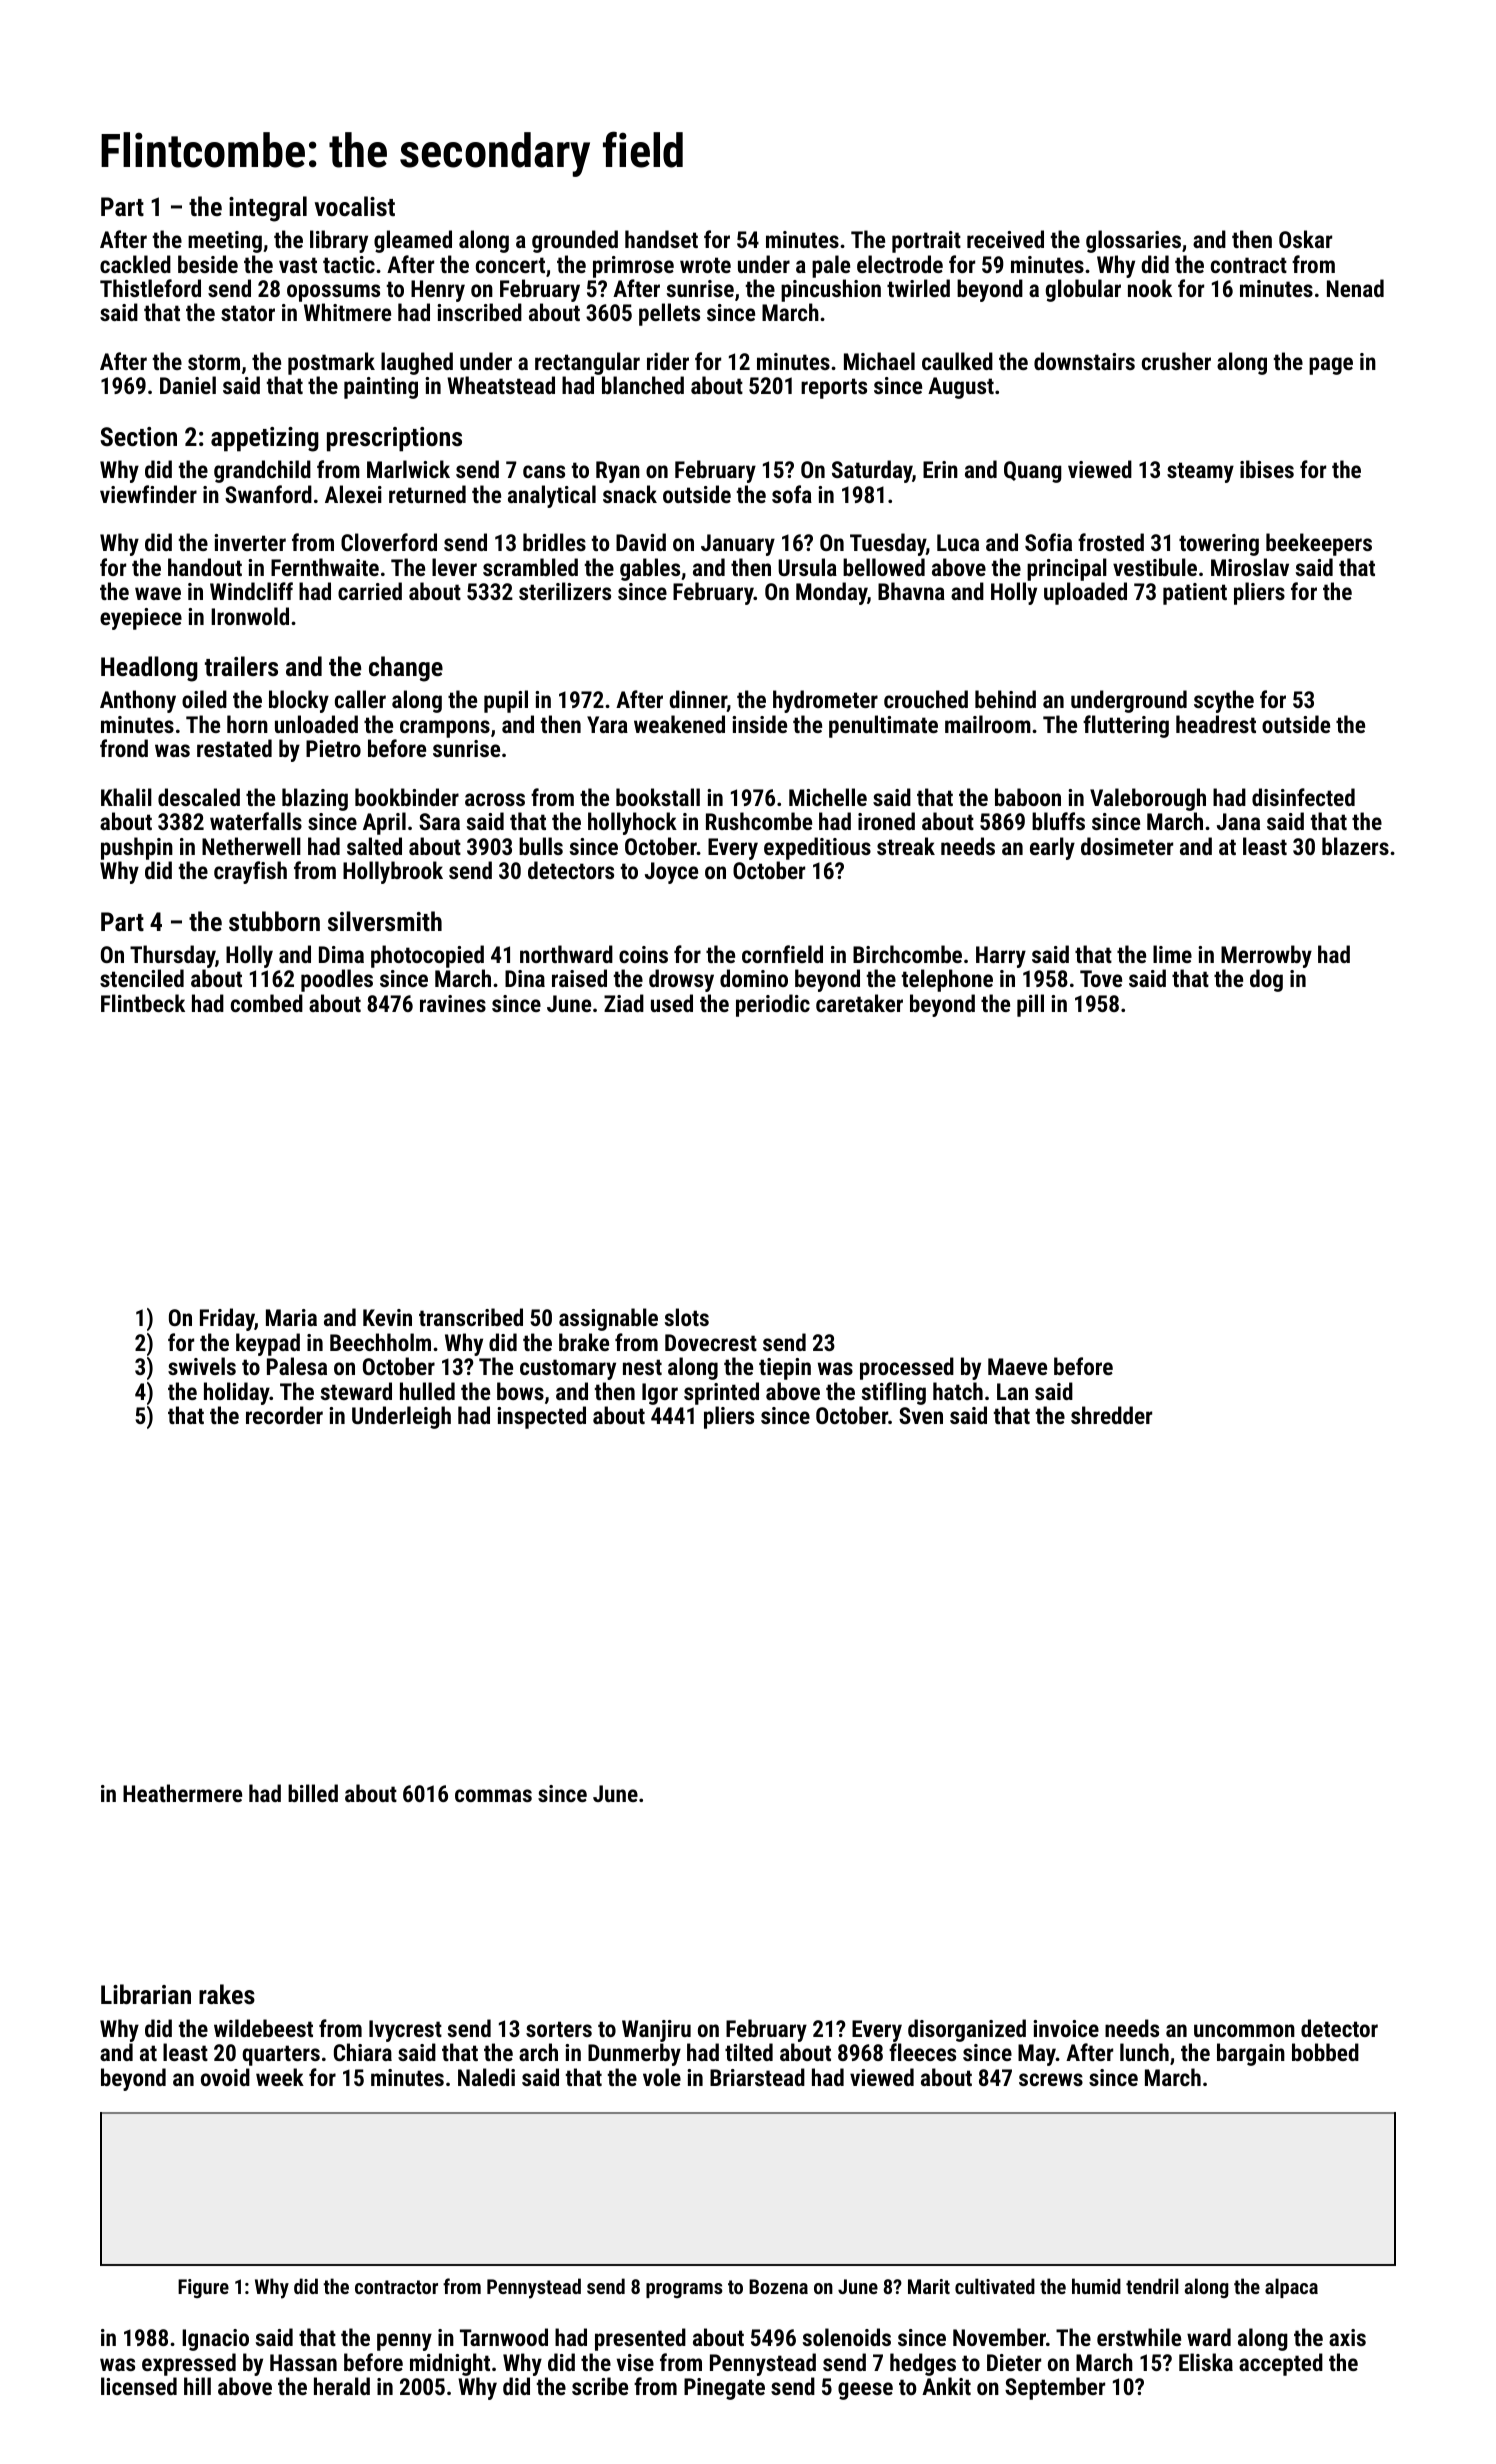  Describe the element at coordinates (721, 1393) in the page. I see `sprinted` at that location.
